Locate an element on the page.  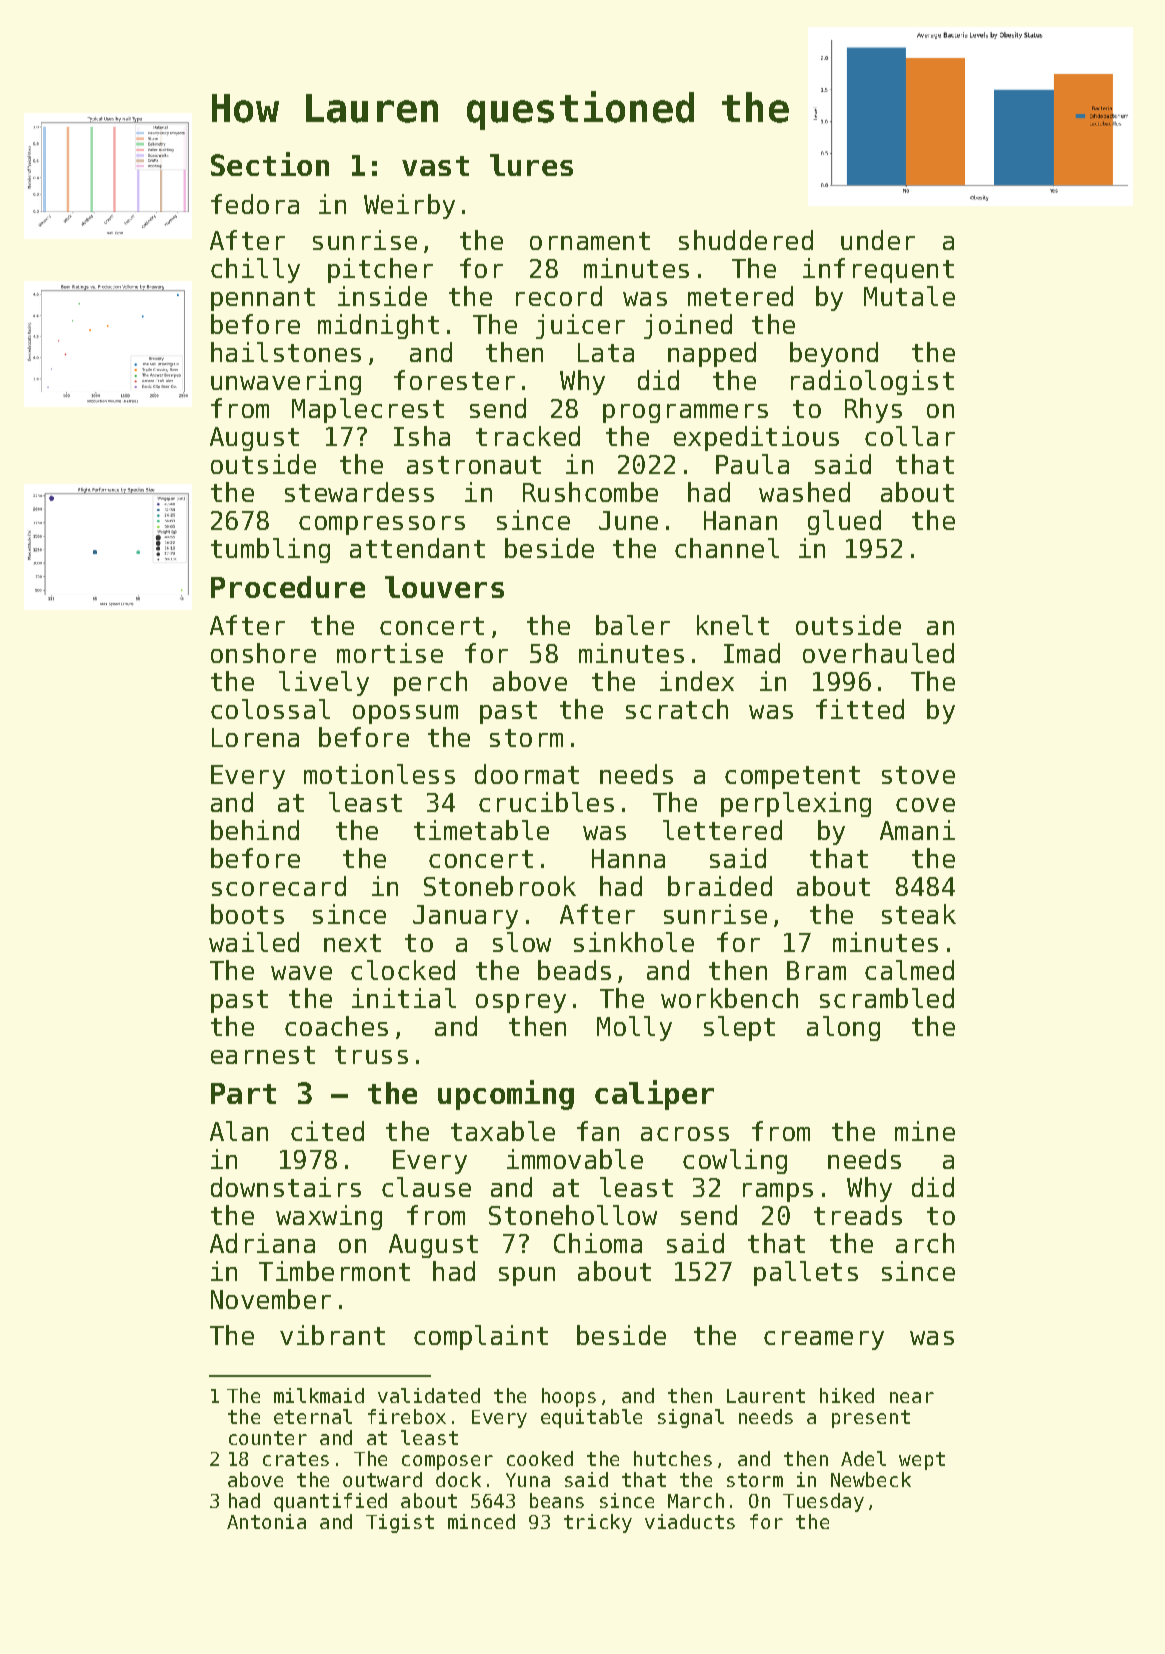
crucibles is located at coordinates (546, 802).
